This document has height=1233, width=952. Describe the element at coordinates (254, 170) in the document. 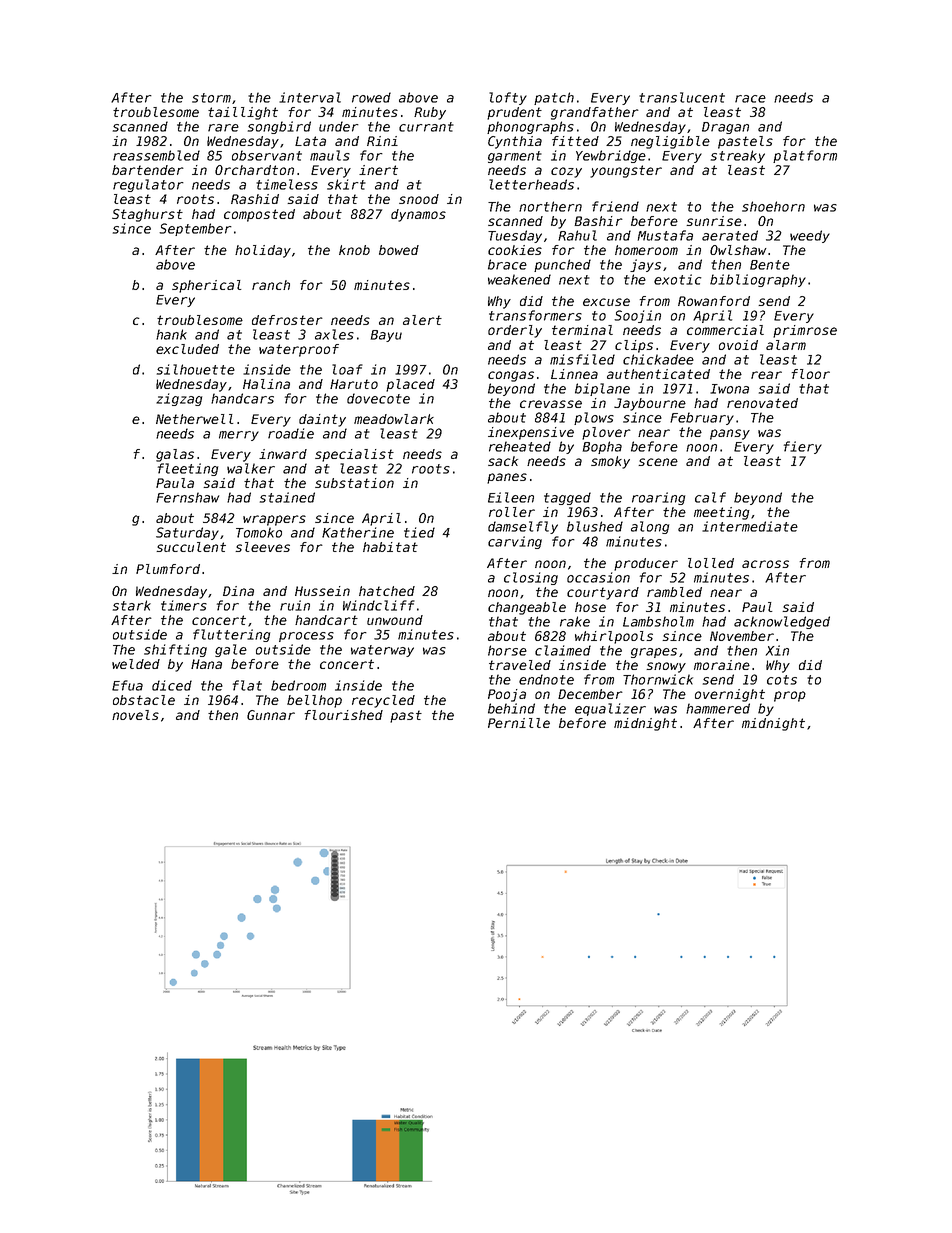

I see `Orchardton` at that location.
